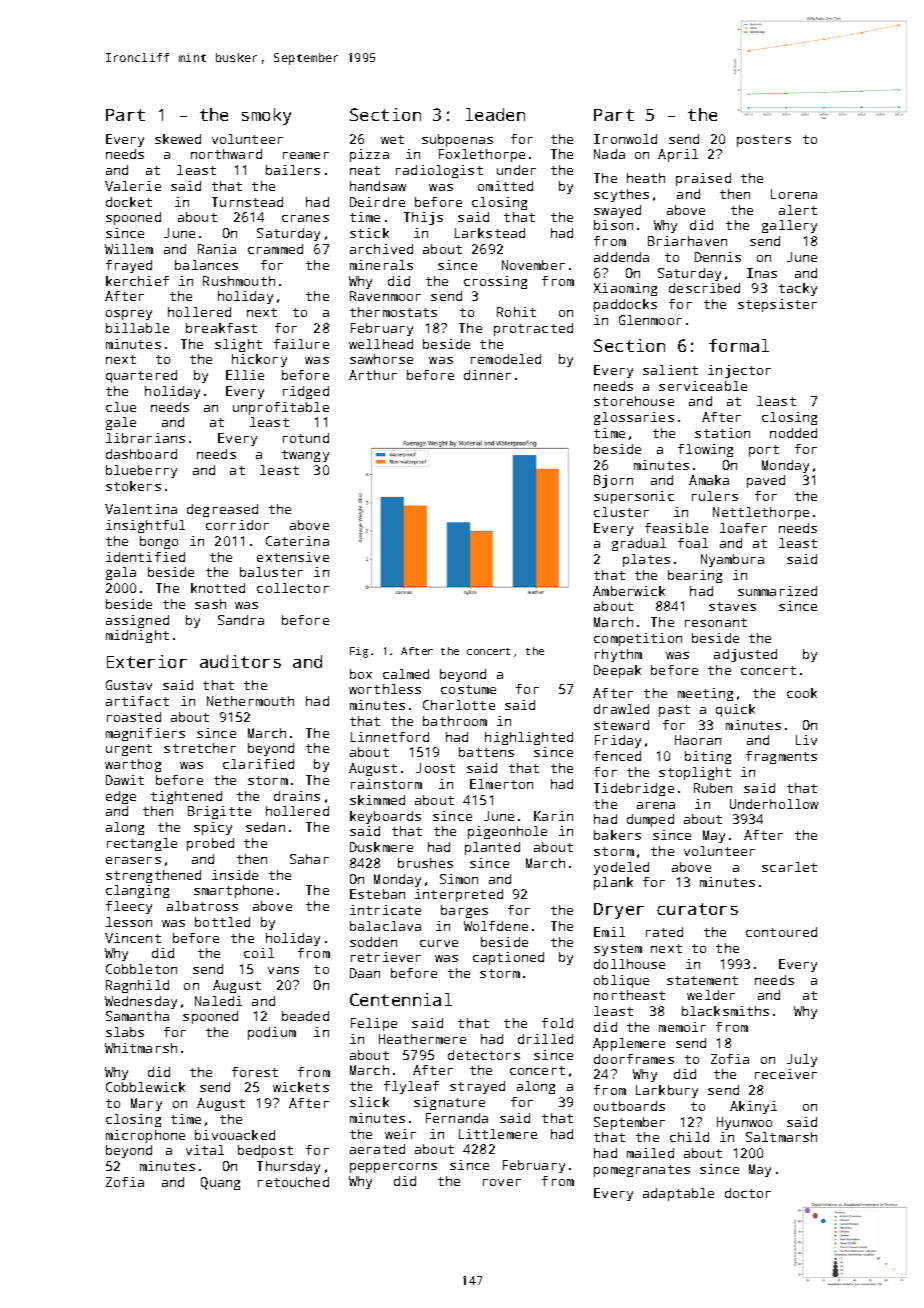 This screenshot has width=924, height=1308. What do you see at coordinates (301, 1087) in the screenshot?
I see `wickets` at bounding box center [301, 1087].
